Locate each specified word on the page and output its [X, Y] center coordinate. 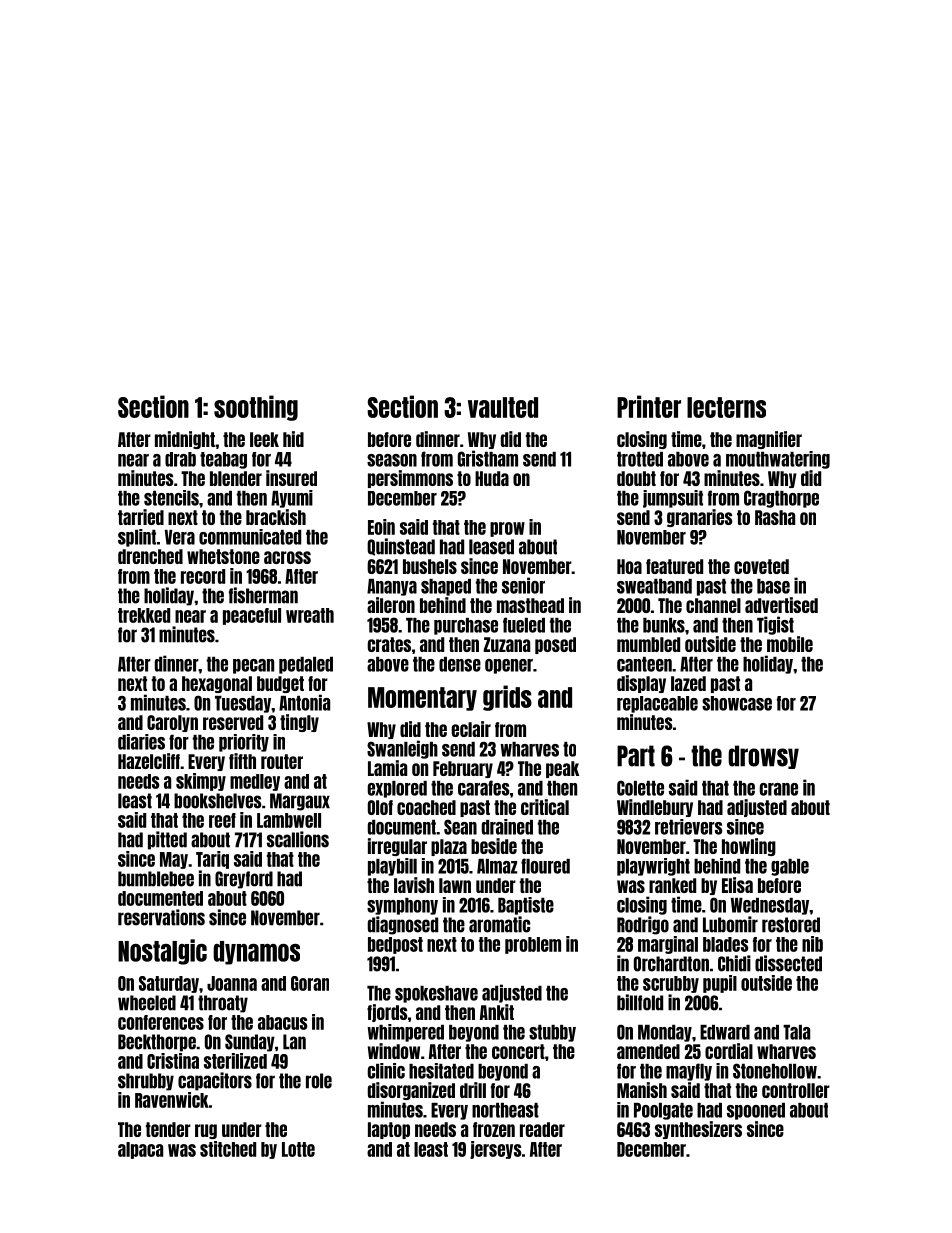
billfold [640, 1002]
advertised [781, 605]
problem [533, 945]
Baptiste [526, 906]
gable [790, 867]
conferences [161, 1022]
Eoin [381, 527]
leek [264, 439]
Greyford [244, 880]
